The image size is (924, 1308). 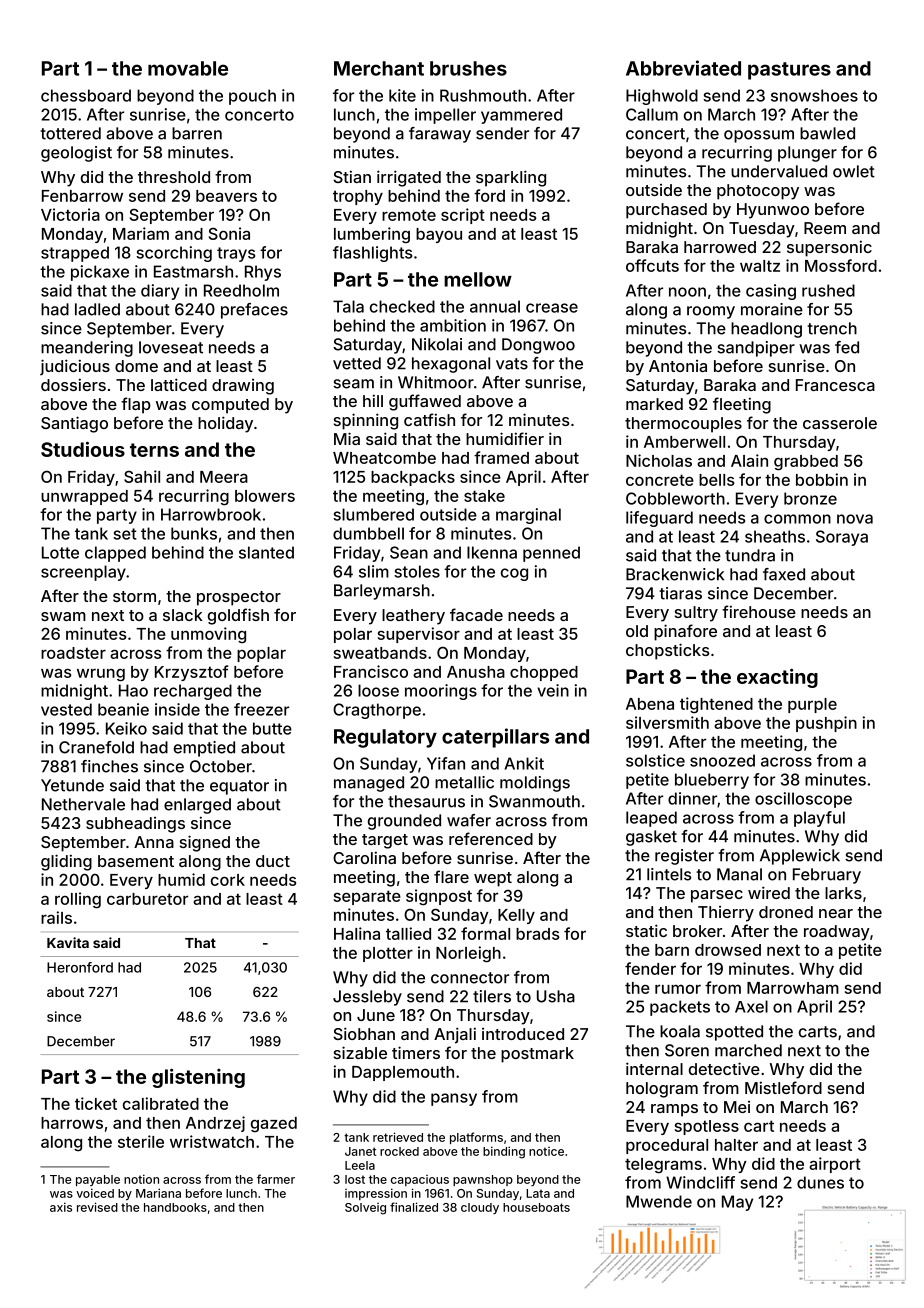 I want to click on Merchant, so click(x=379, y=68).
